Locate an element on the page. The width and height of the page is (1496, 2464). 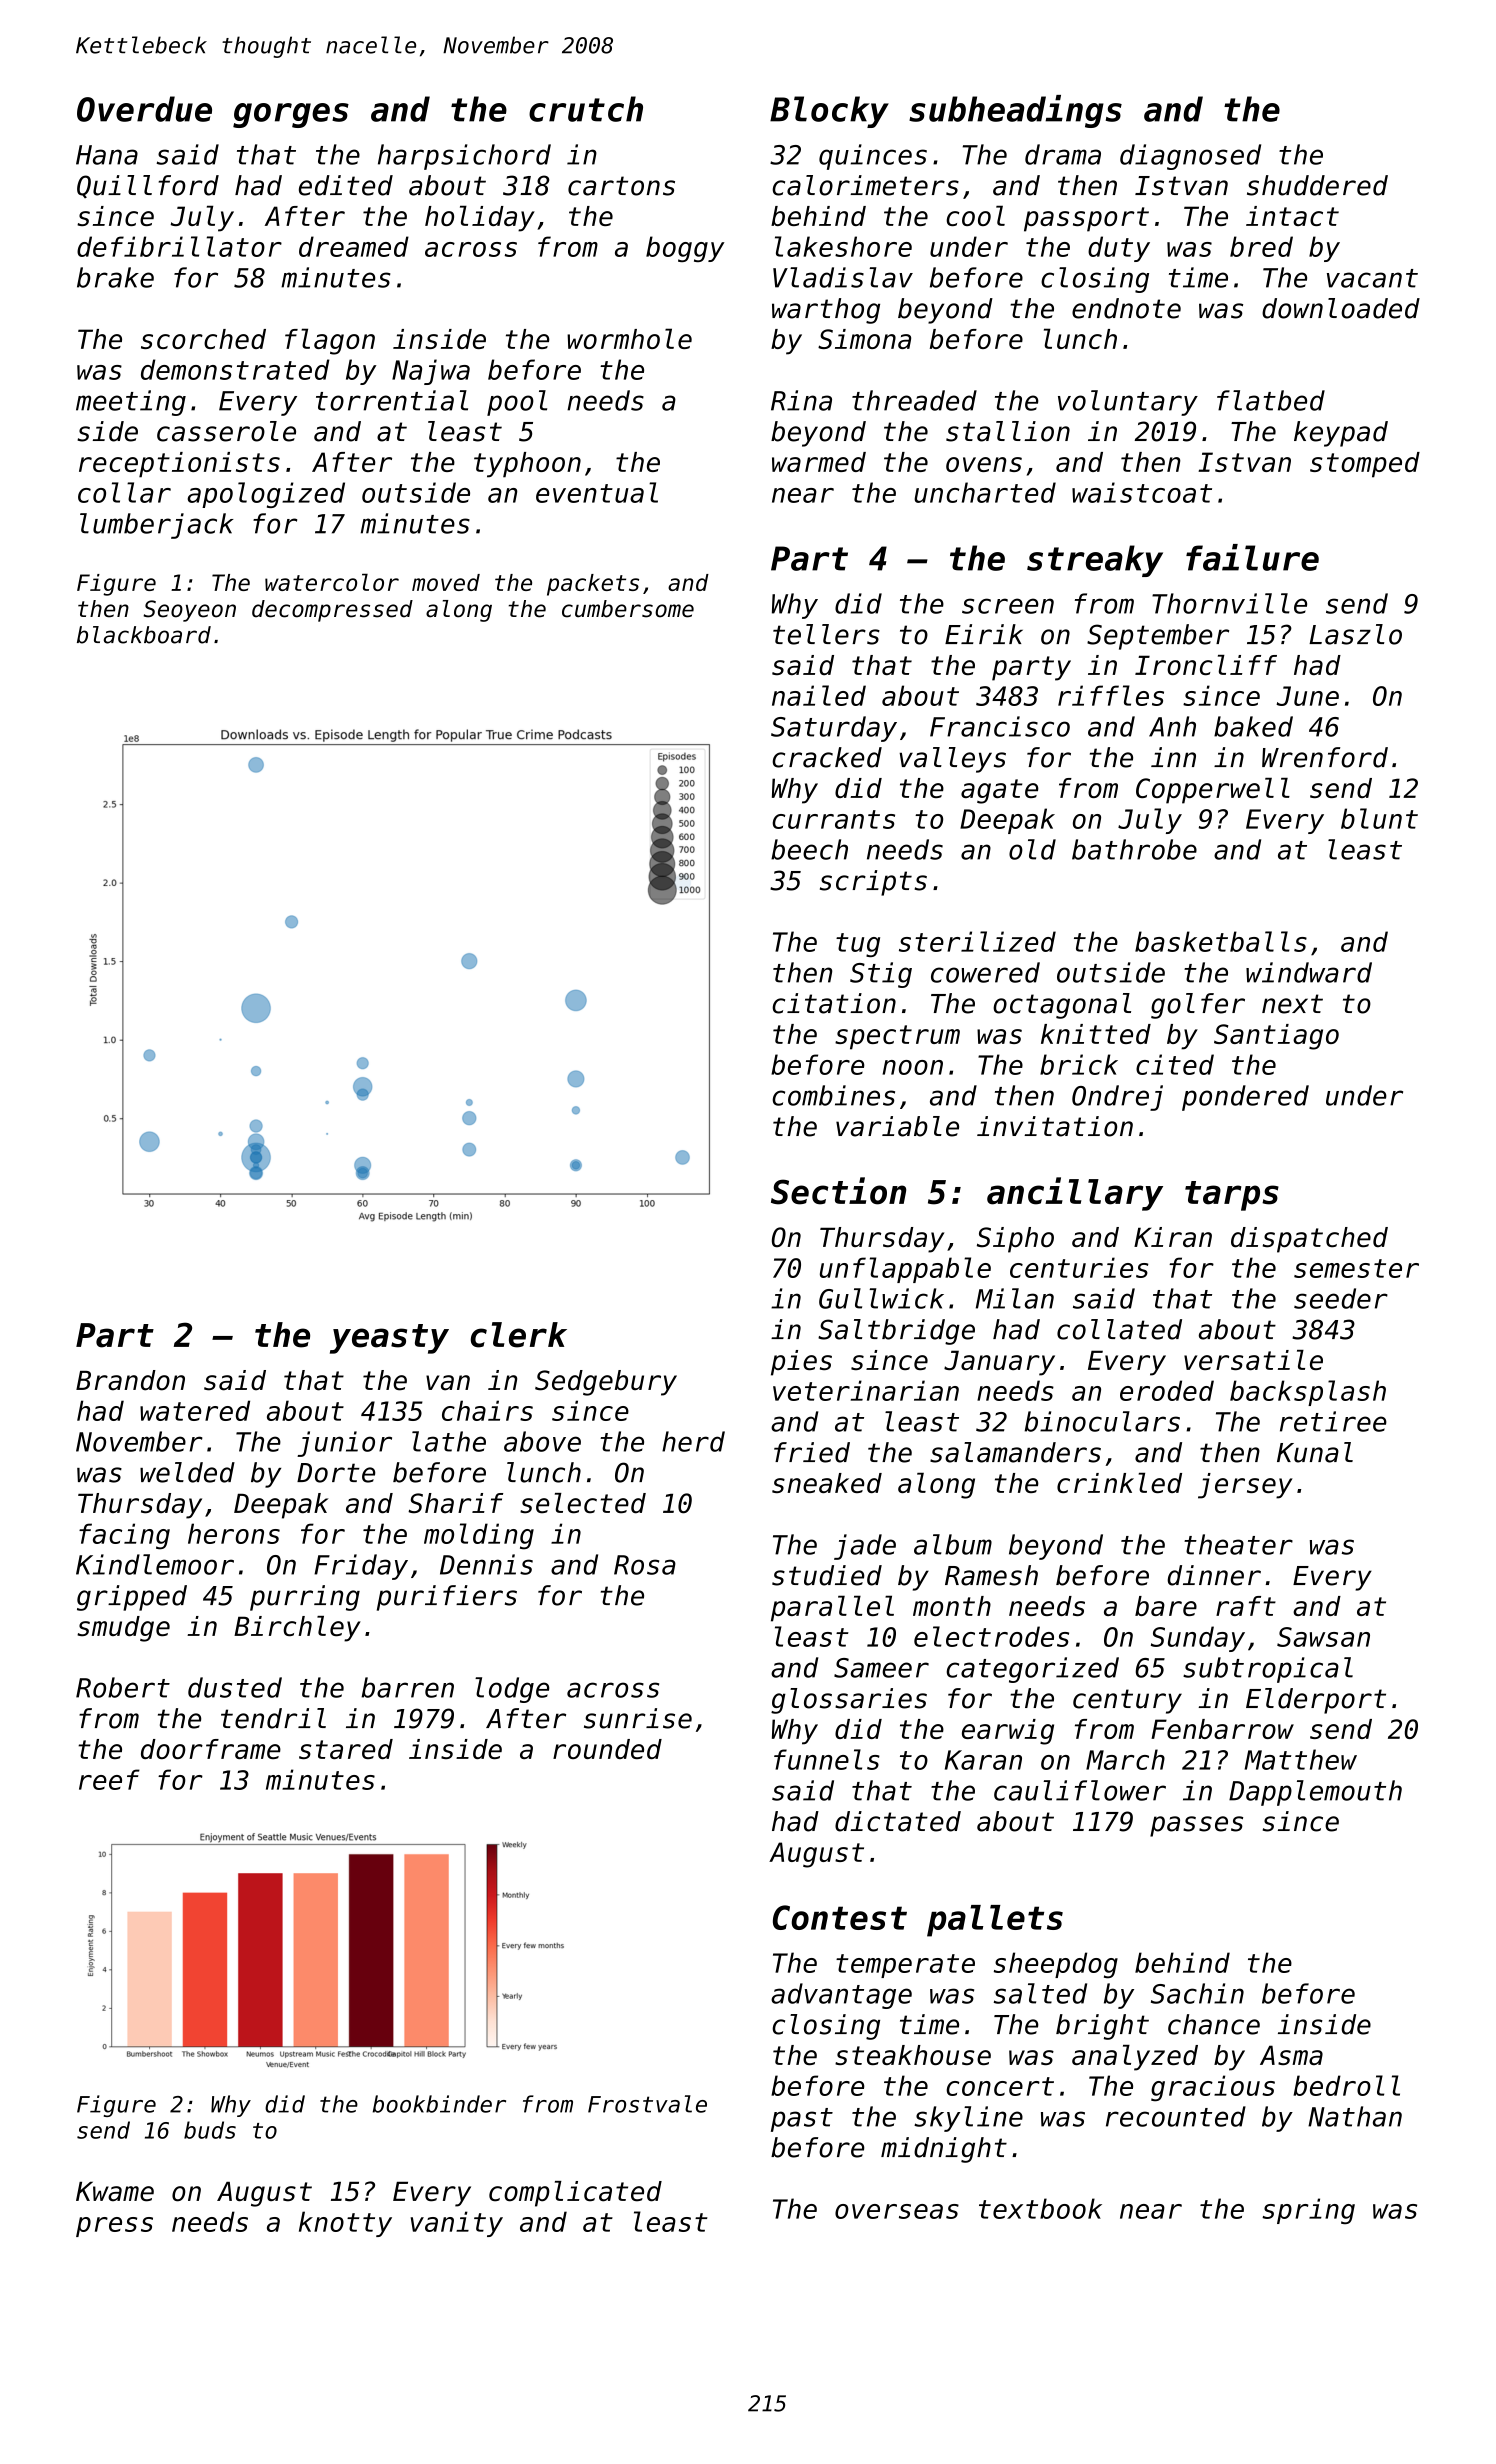
keypad is located at coordinates (1341, 434).
